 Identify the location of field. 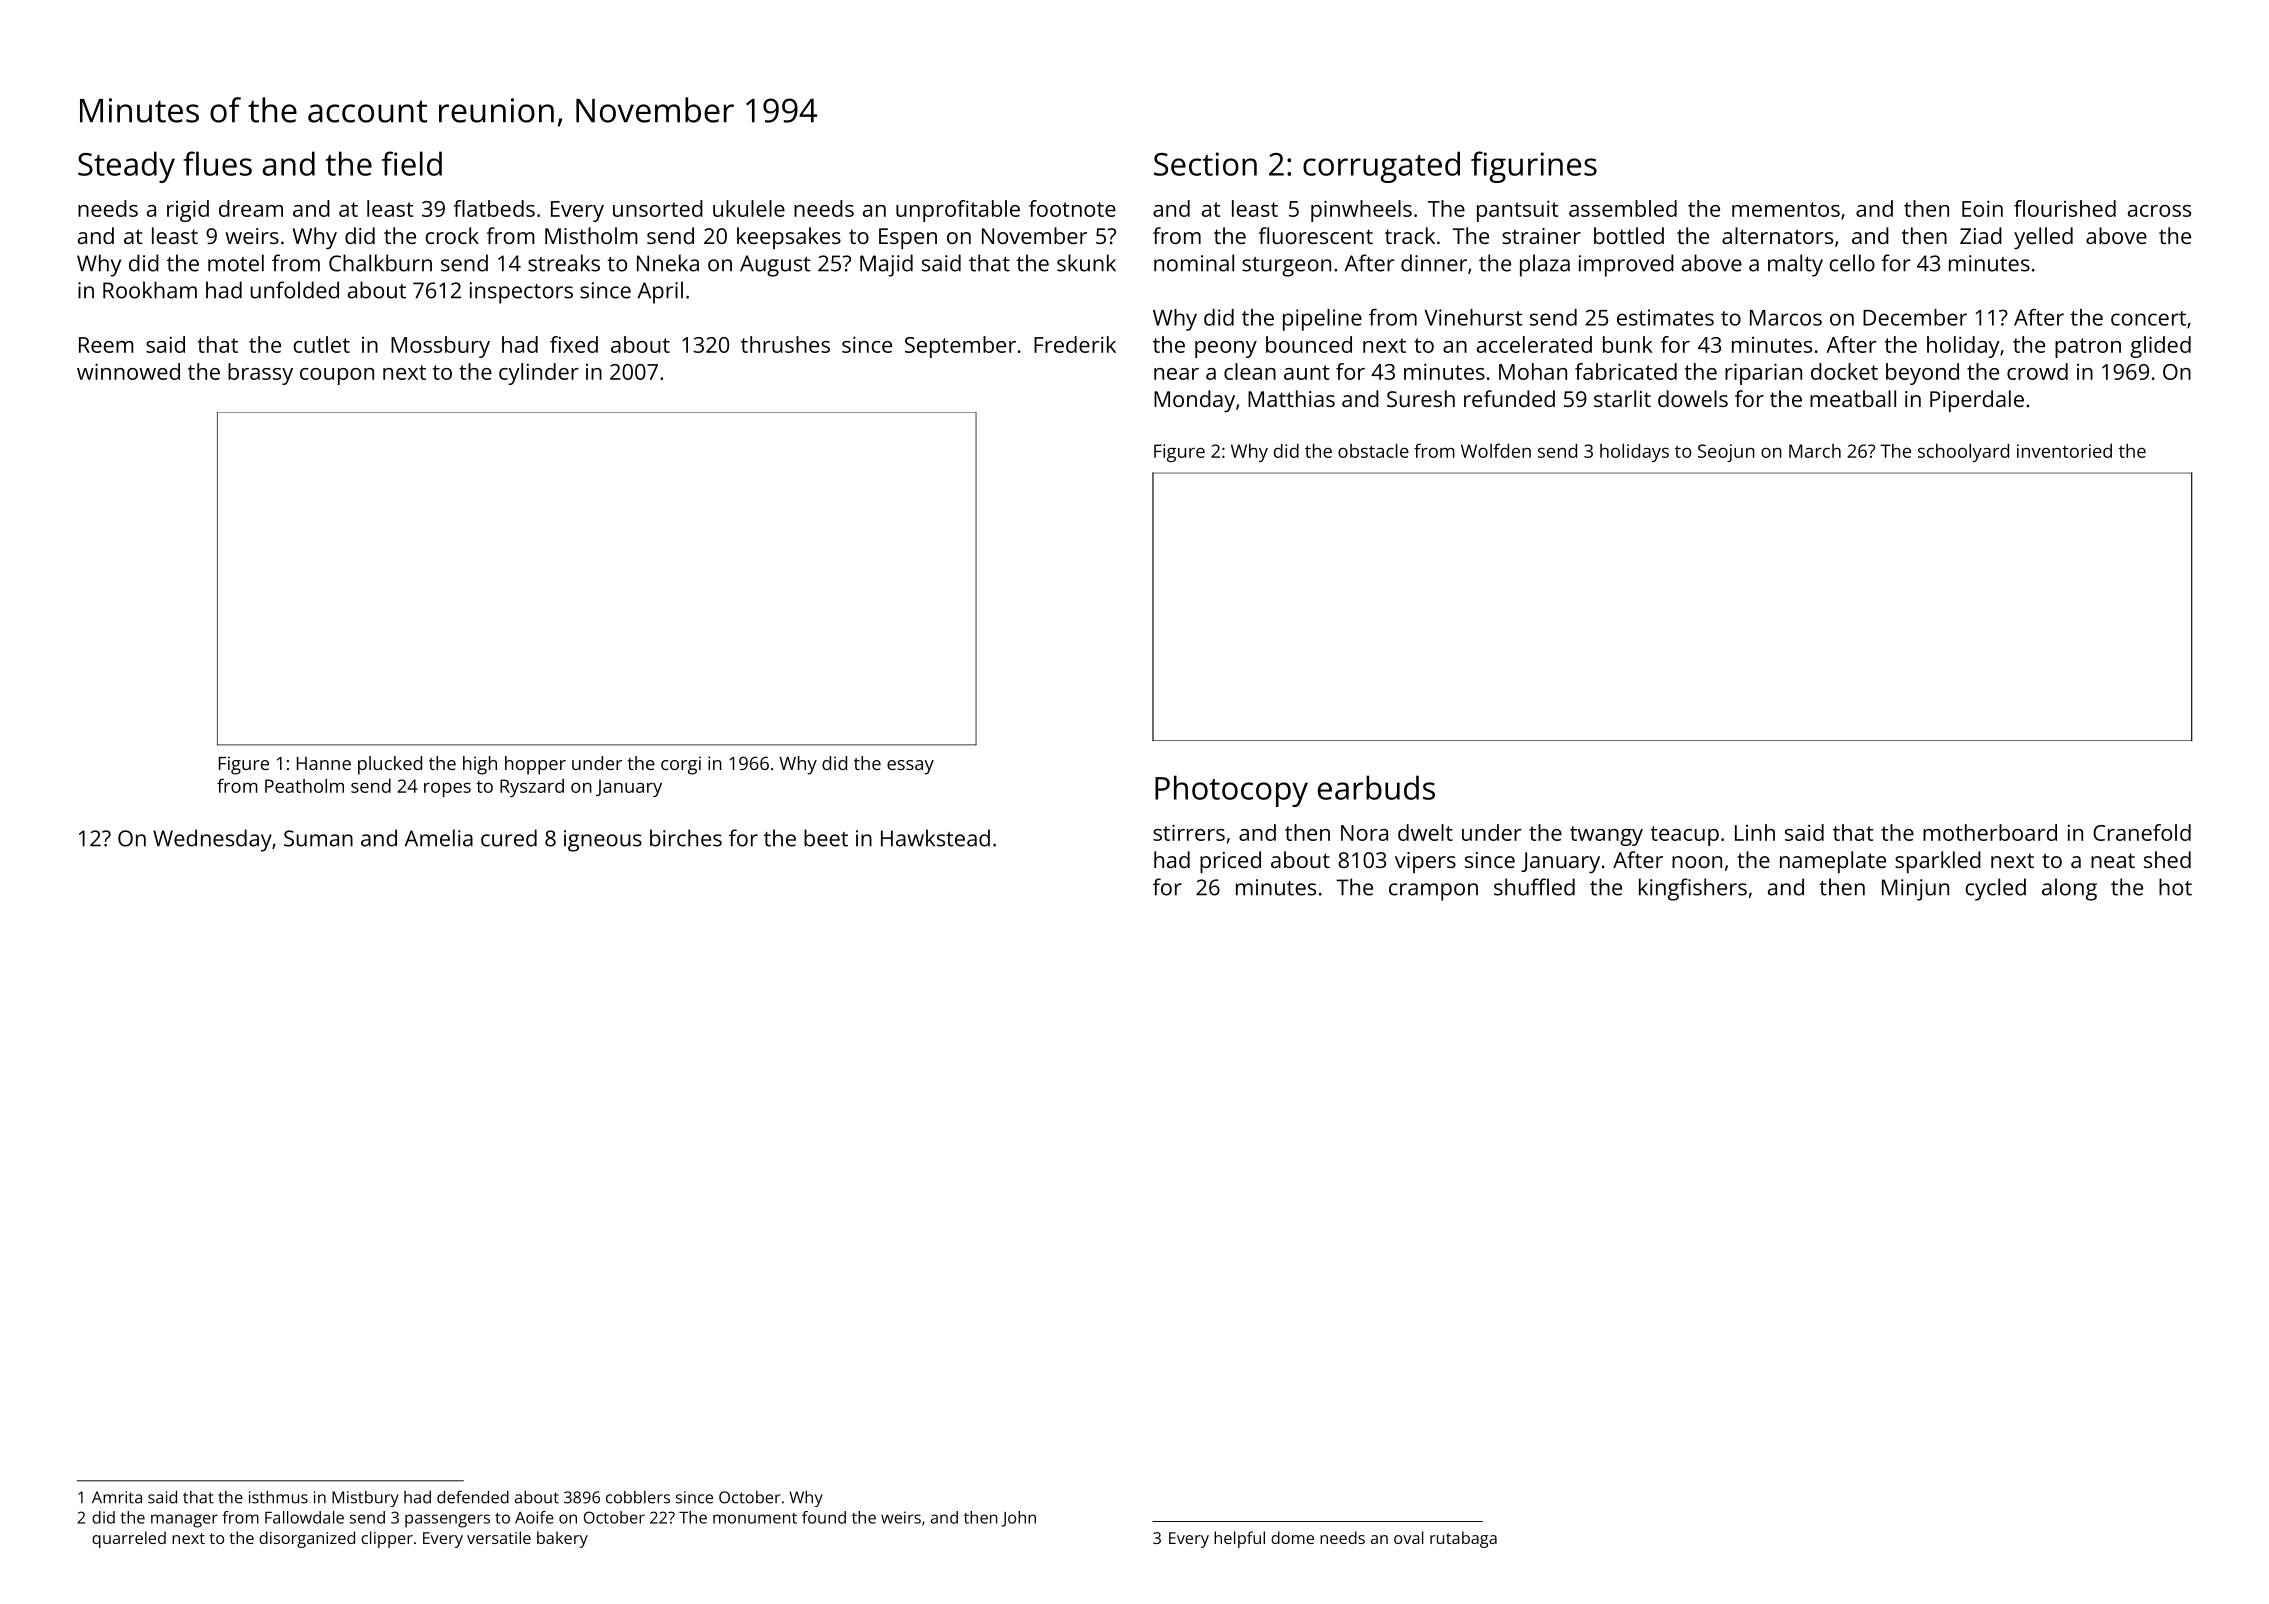
(412, 163).
